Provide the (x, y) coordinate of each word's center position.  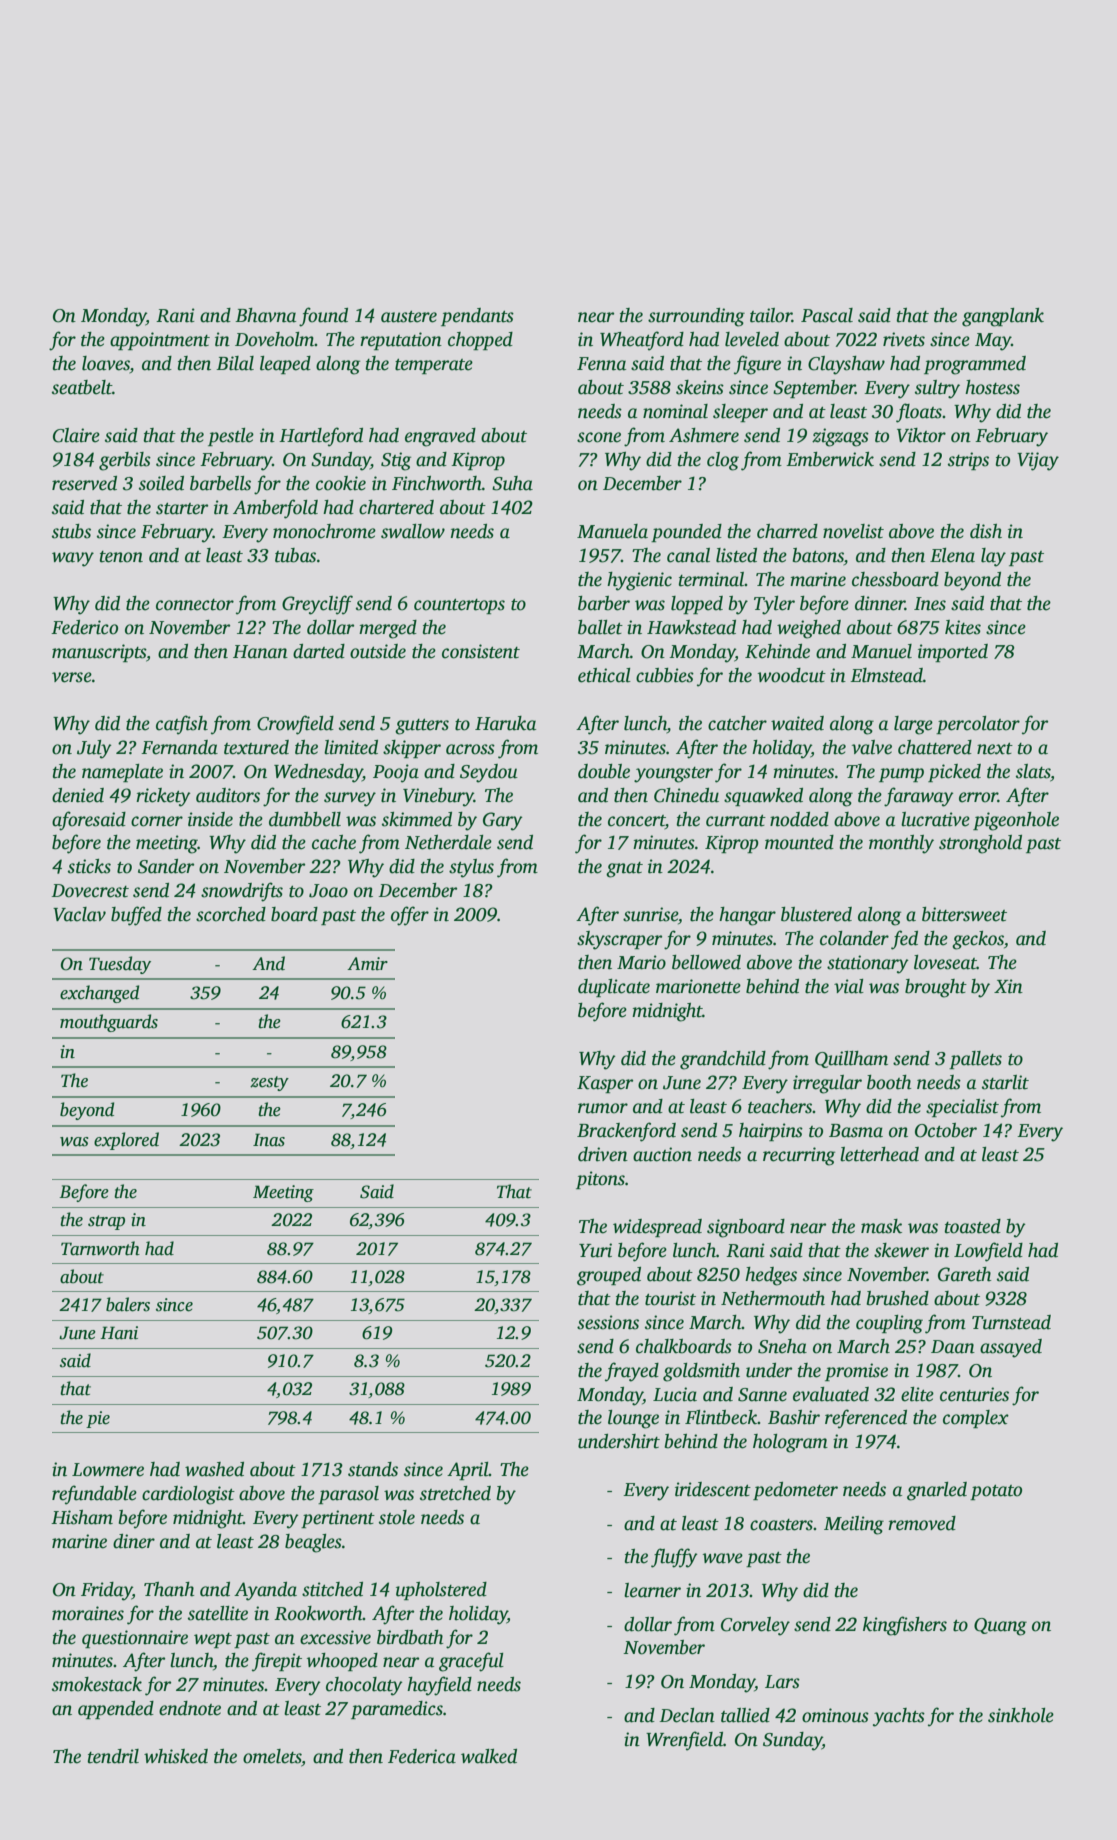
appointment (160, 341)
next (995, 749)
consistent (481, 651)
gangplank (1003, 317)
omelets (272, 1756)
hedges (771, 1276)
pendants (477, 317)
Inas (269, 1140)
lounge (633, 1419)
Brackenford (626, 1132)
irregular (827, 1084)
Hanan (260, 652)
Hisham (82, 1517)
